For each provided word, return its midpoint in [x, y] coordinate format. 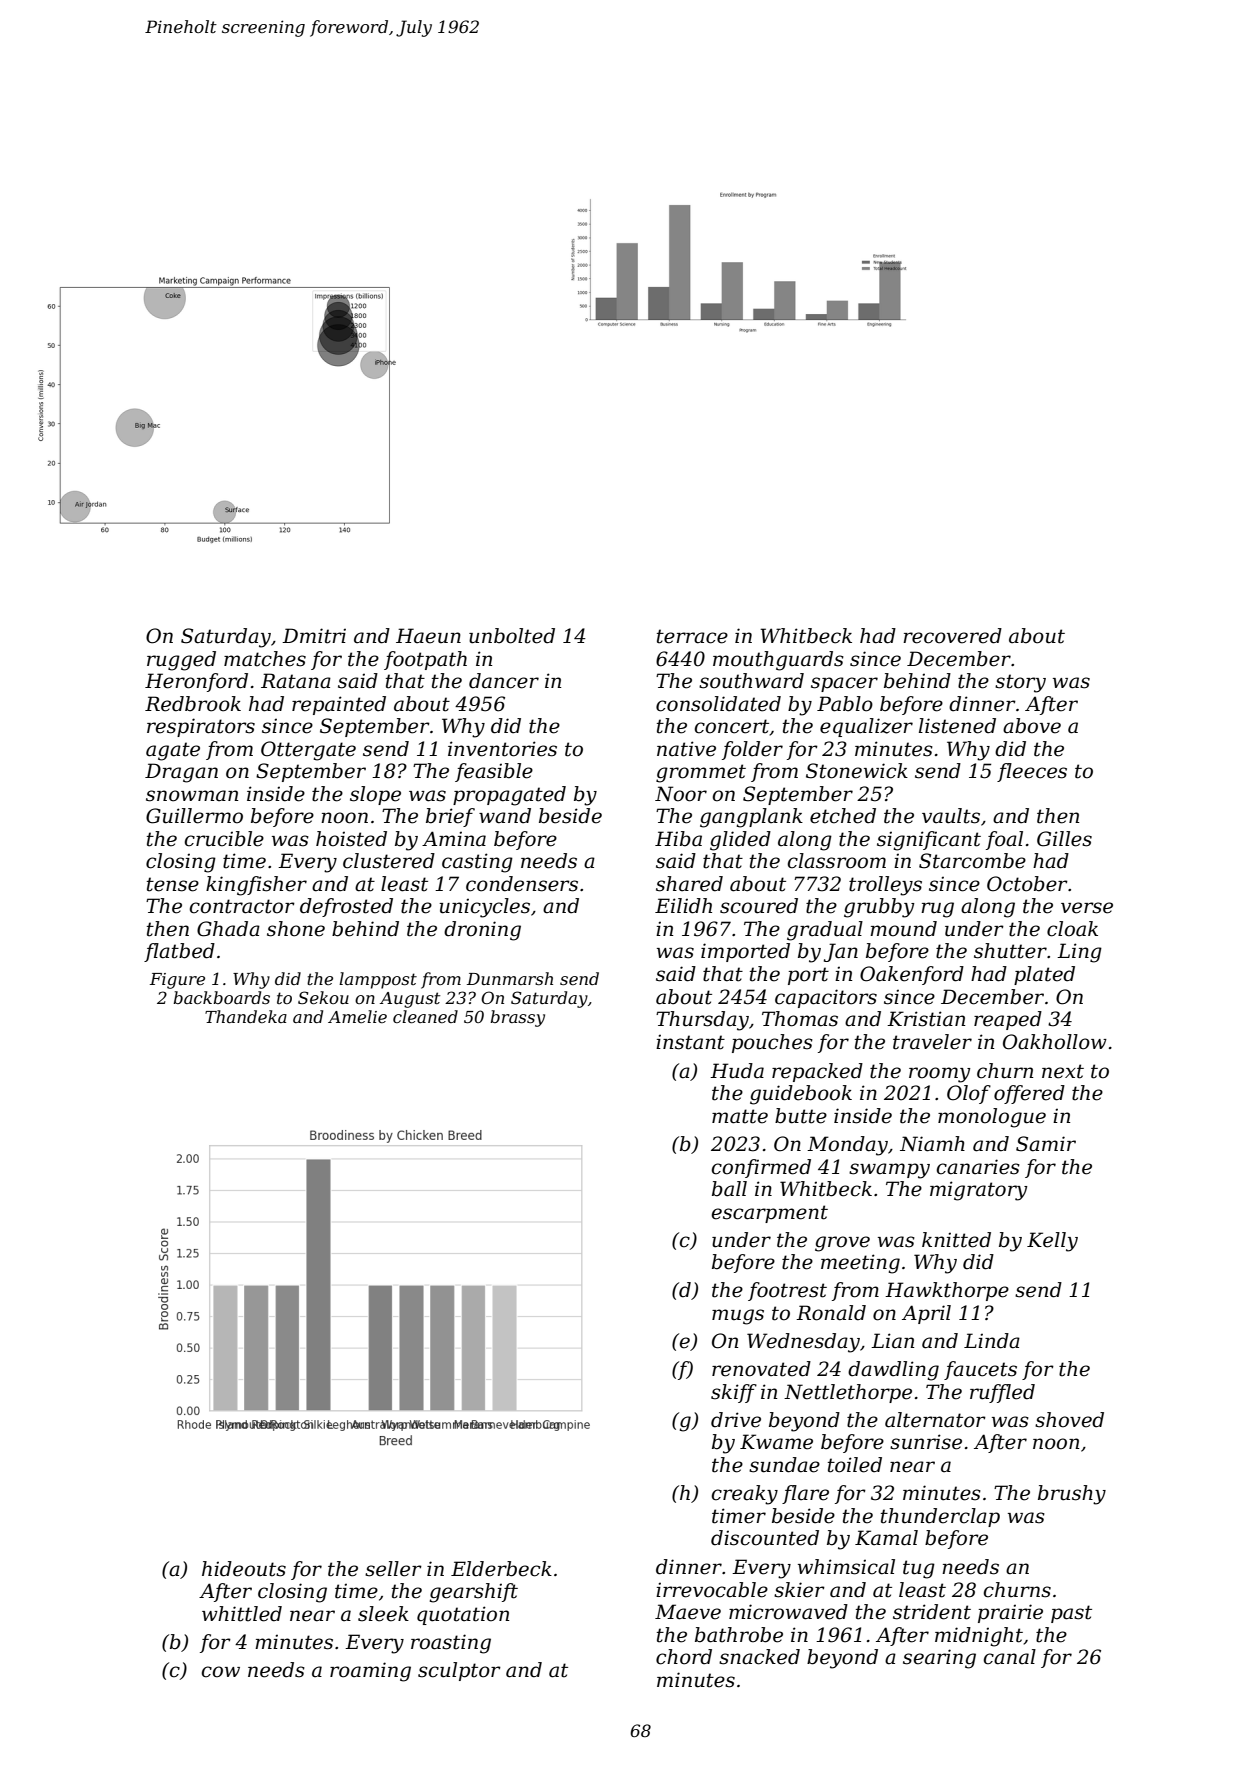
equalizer [866, 727]
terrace [692, 636]
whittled [242, 1614]
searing [939, 1659]
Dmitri [314, 636]
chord [684, 1657]
